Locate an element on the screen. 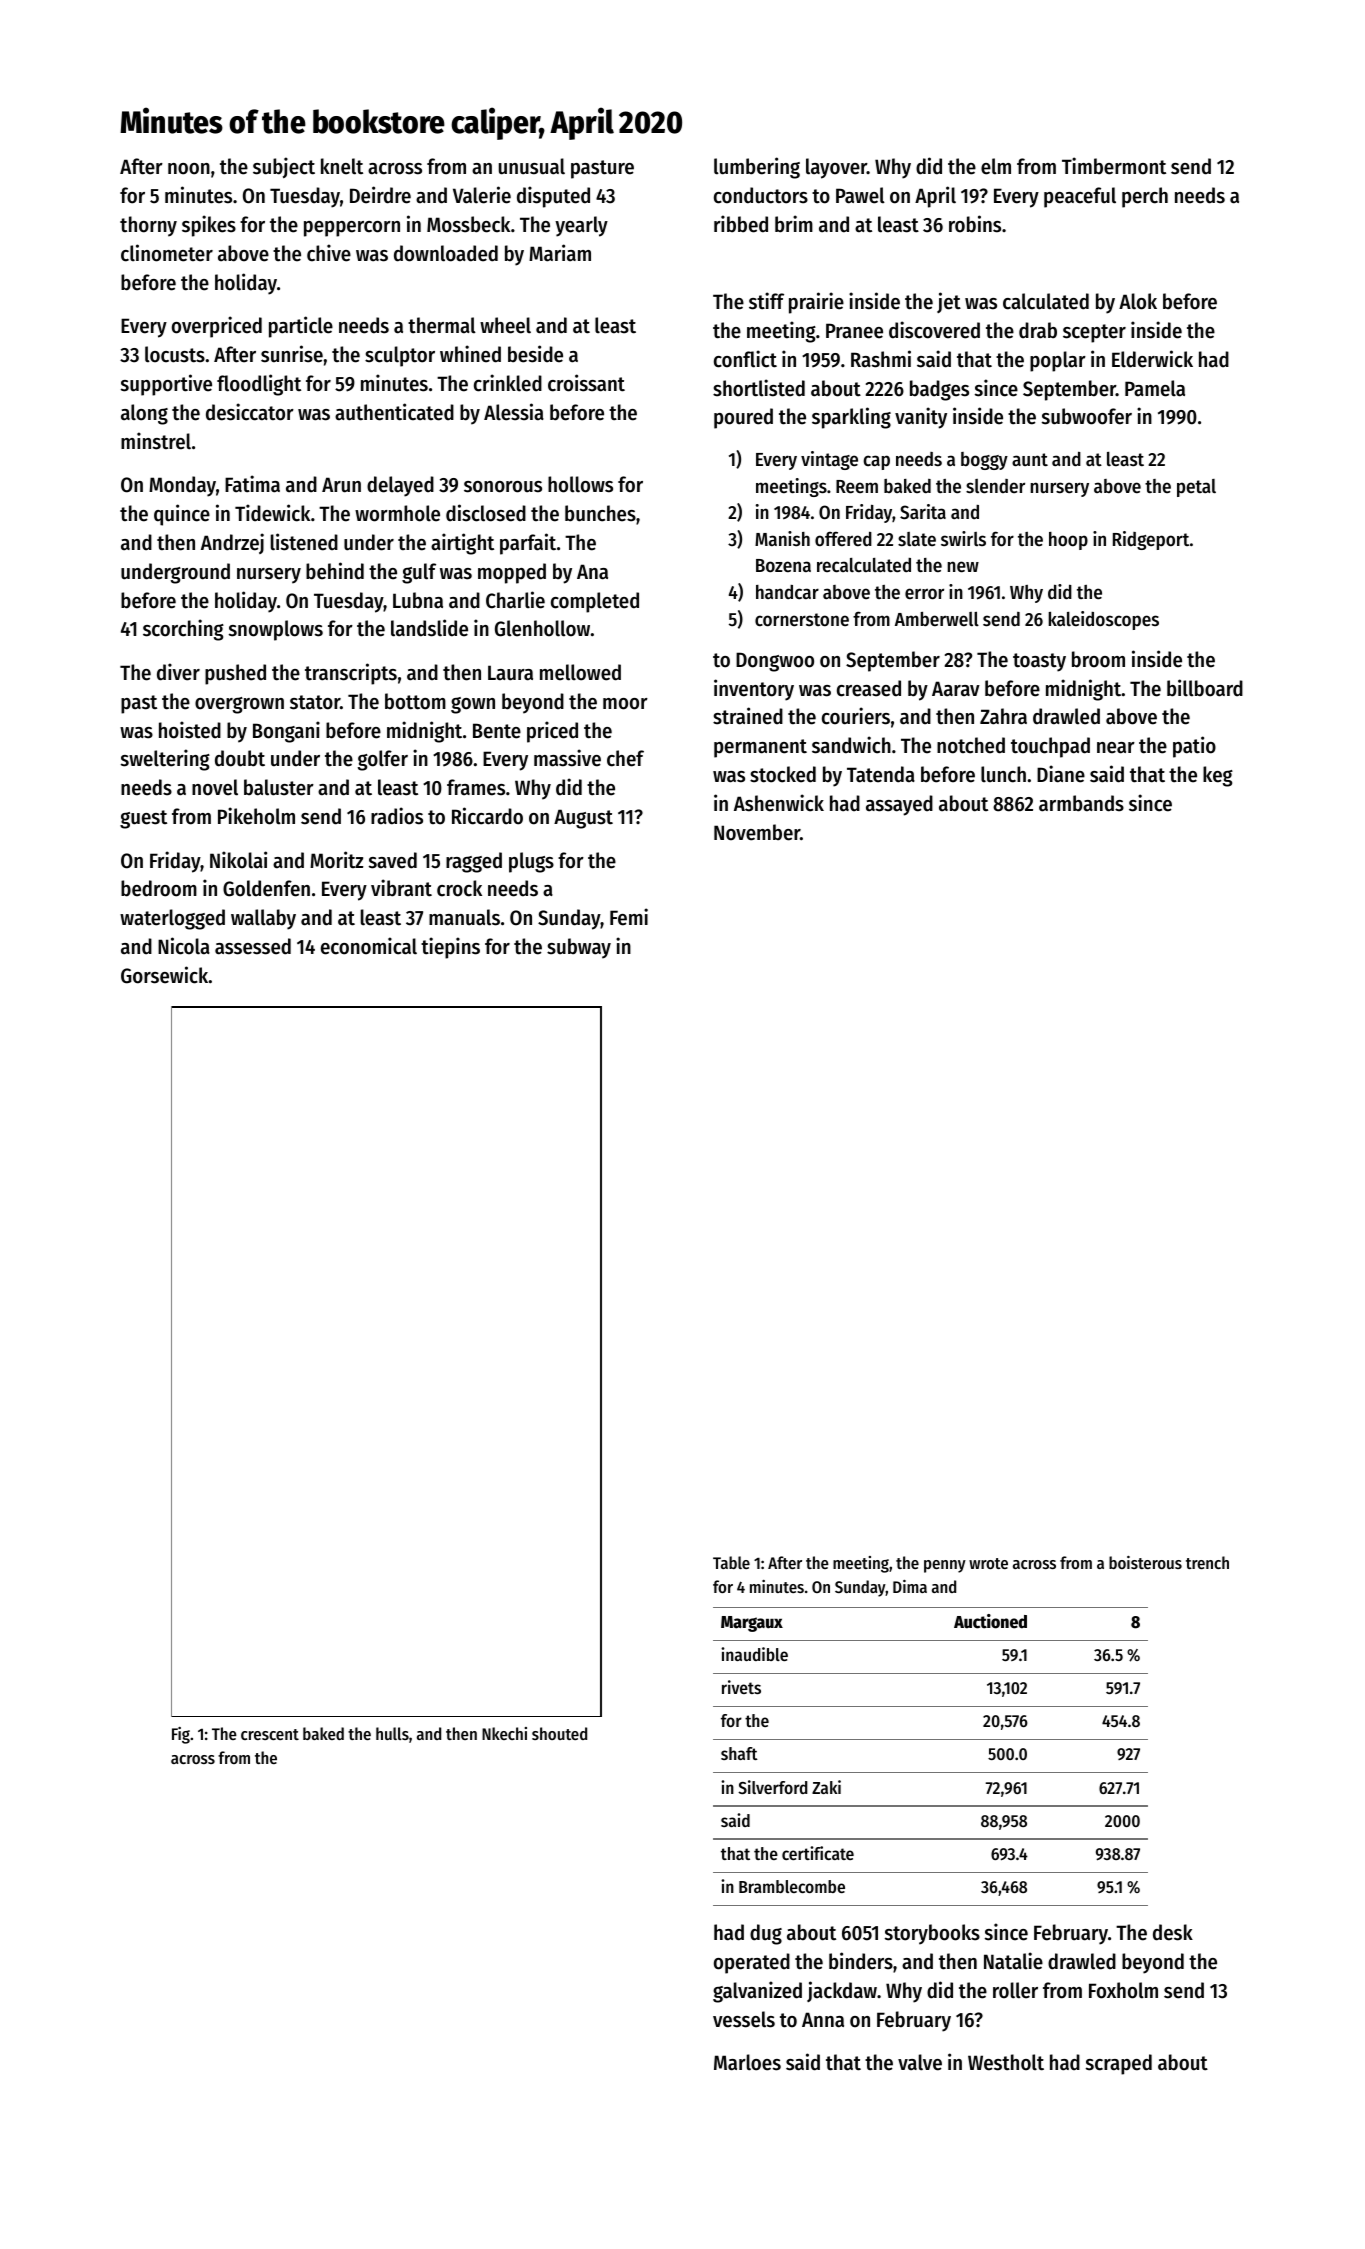  wrote is located at coordinates (988, 1563).
